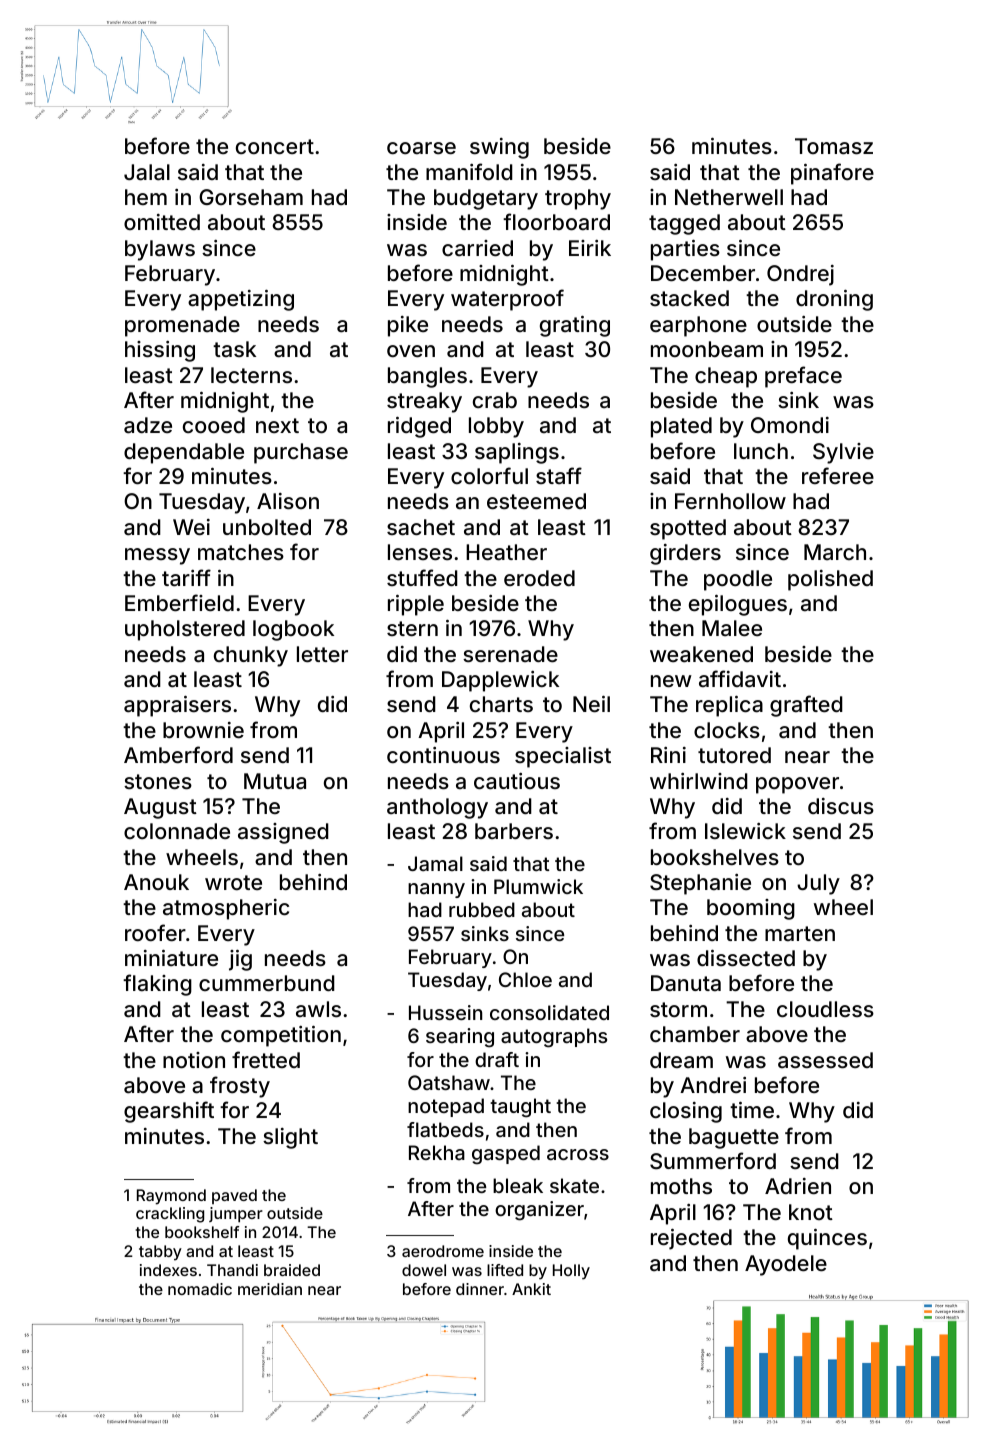 This image has width=998, height=1445. What do you see at coordinates (421, 148) in the image?
I see `coarse` at bounding box center [421, 148].
